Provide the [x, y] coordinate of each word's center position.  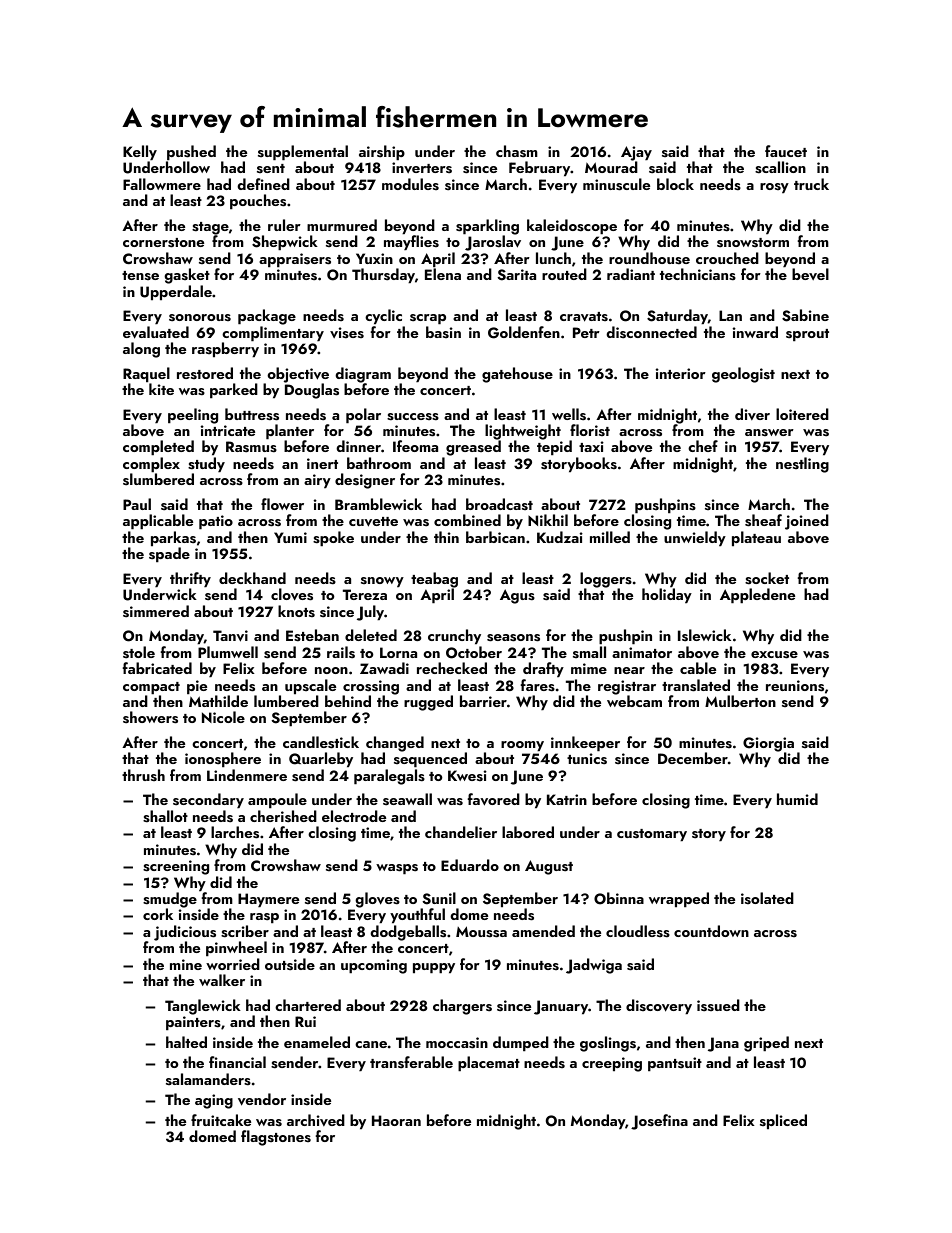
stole [139, 652]
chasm [517, 151]
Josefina [659, 1122]
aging [214, 1101]
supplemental [303, 153]
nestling [802, 465]
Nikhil [548, 520]
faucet [786, 151]
